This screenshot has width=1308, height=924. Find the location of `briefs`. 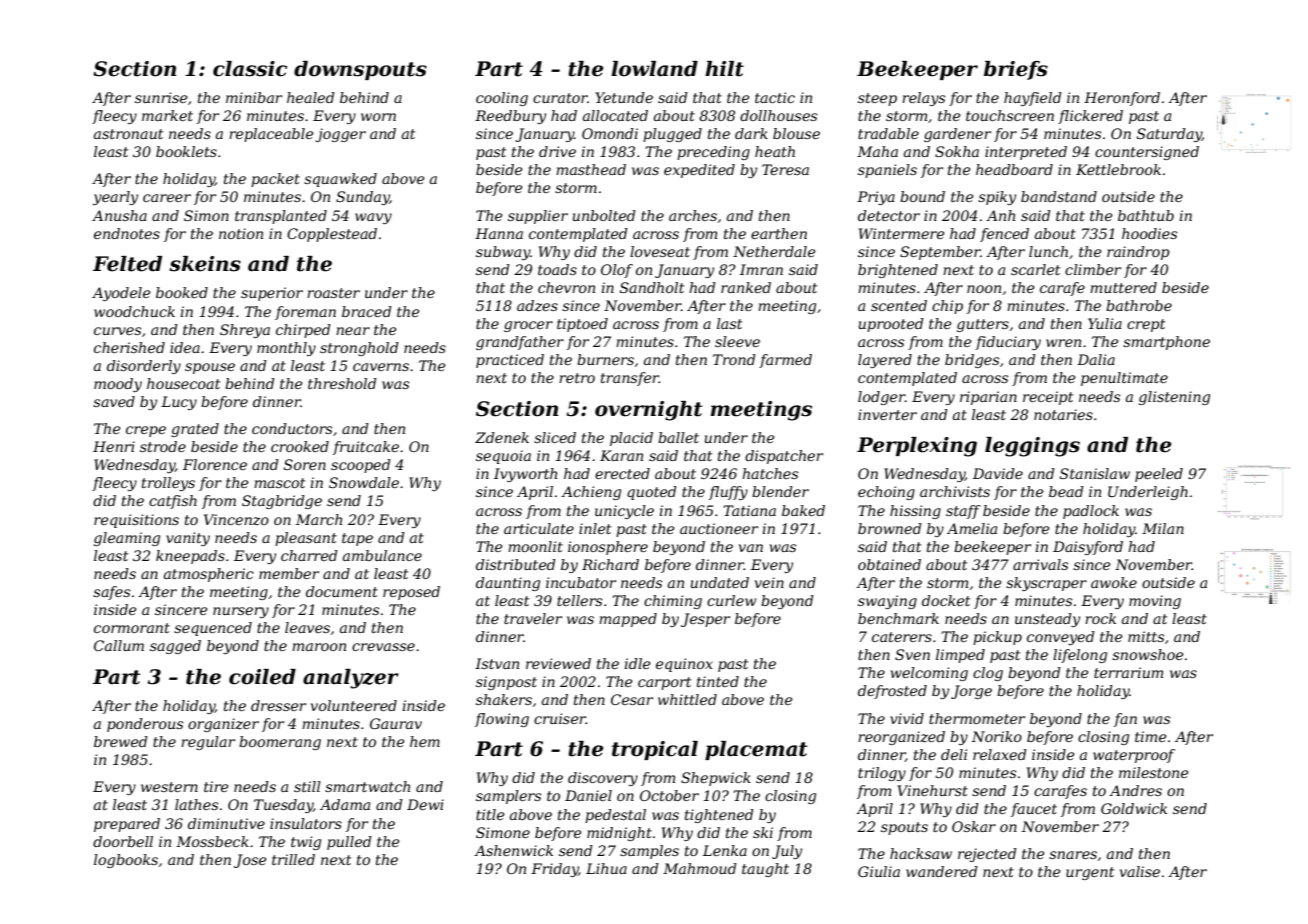

briefs is located at coordinates (1016, 70).
